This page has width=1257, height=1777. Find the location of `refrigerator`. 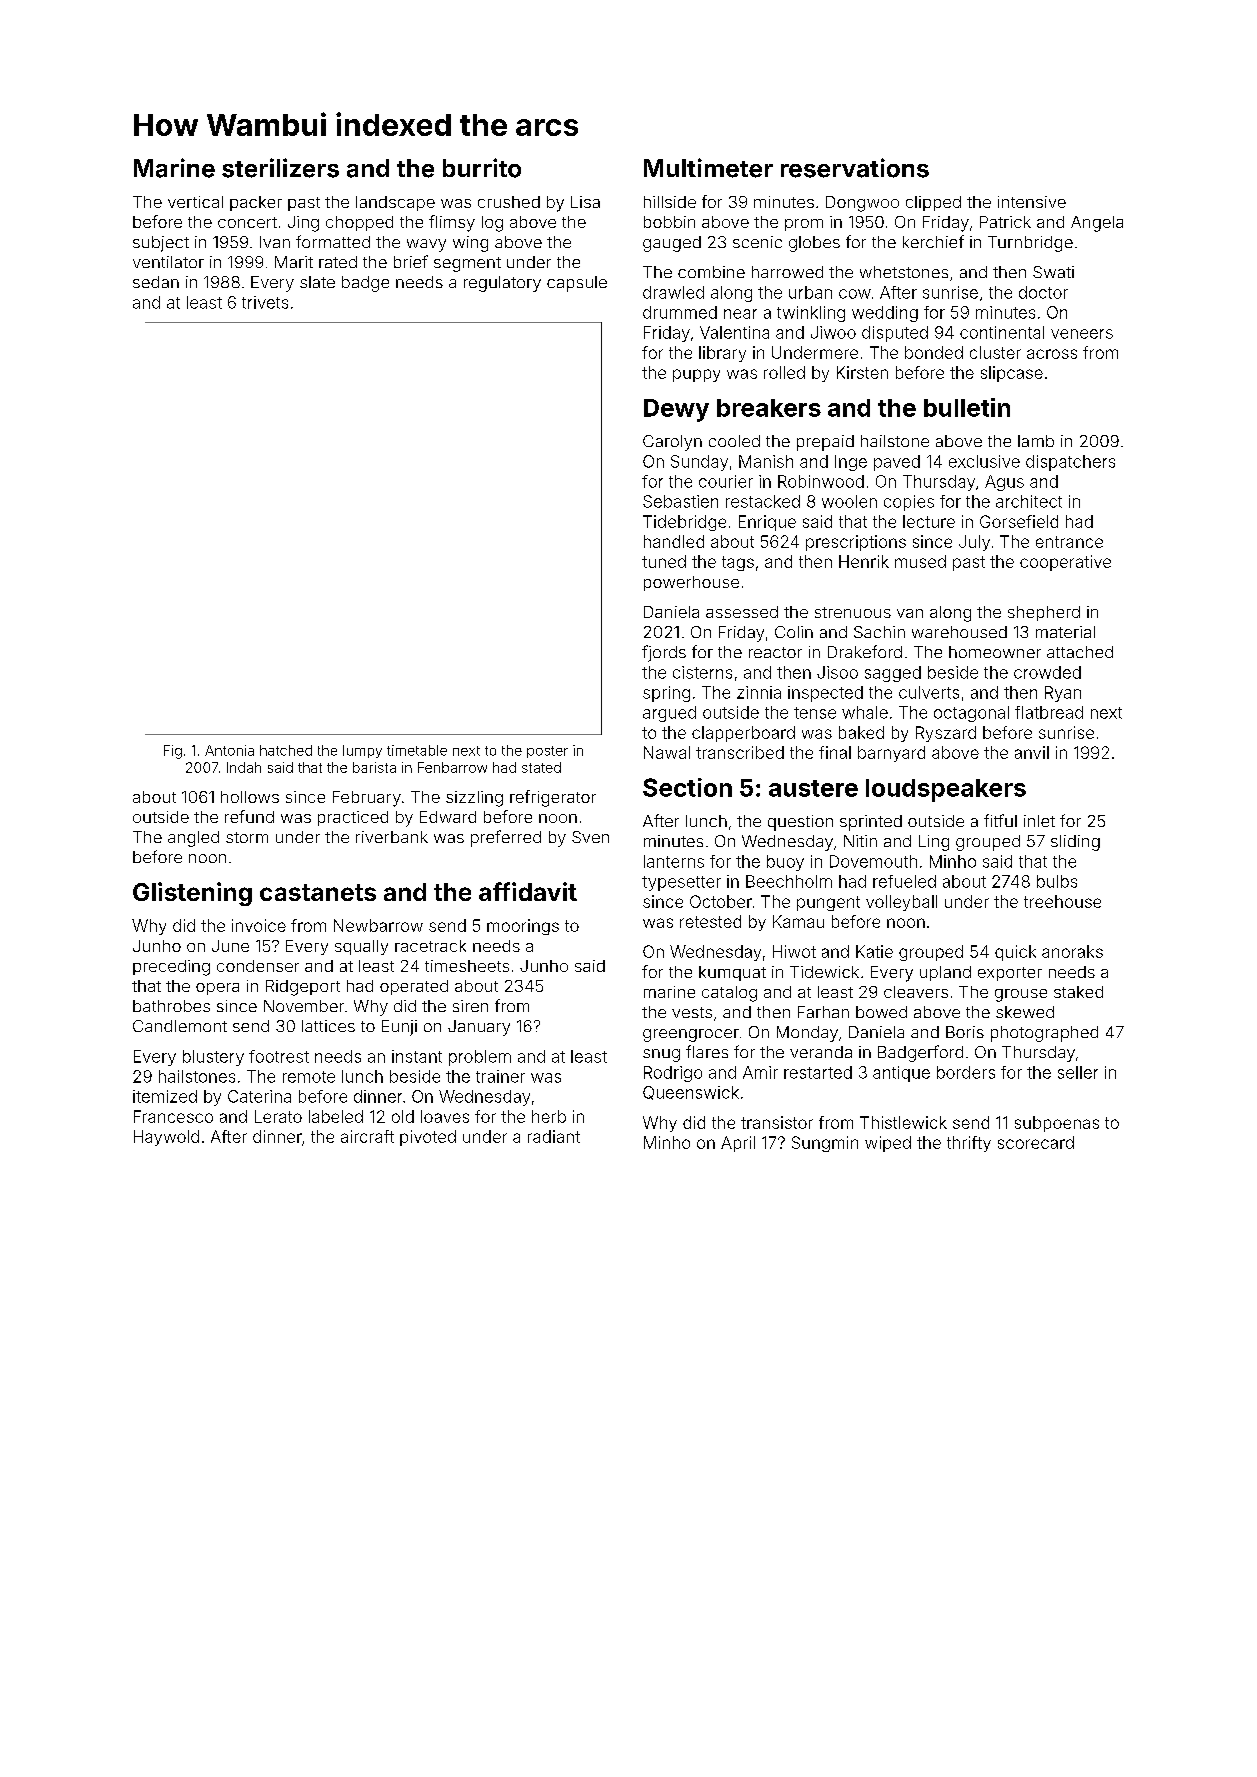

refrigerator is located at coordinates (553, 798).
